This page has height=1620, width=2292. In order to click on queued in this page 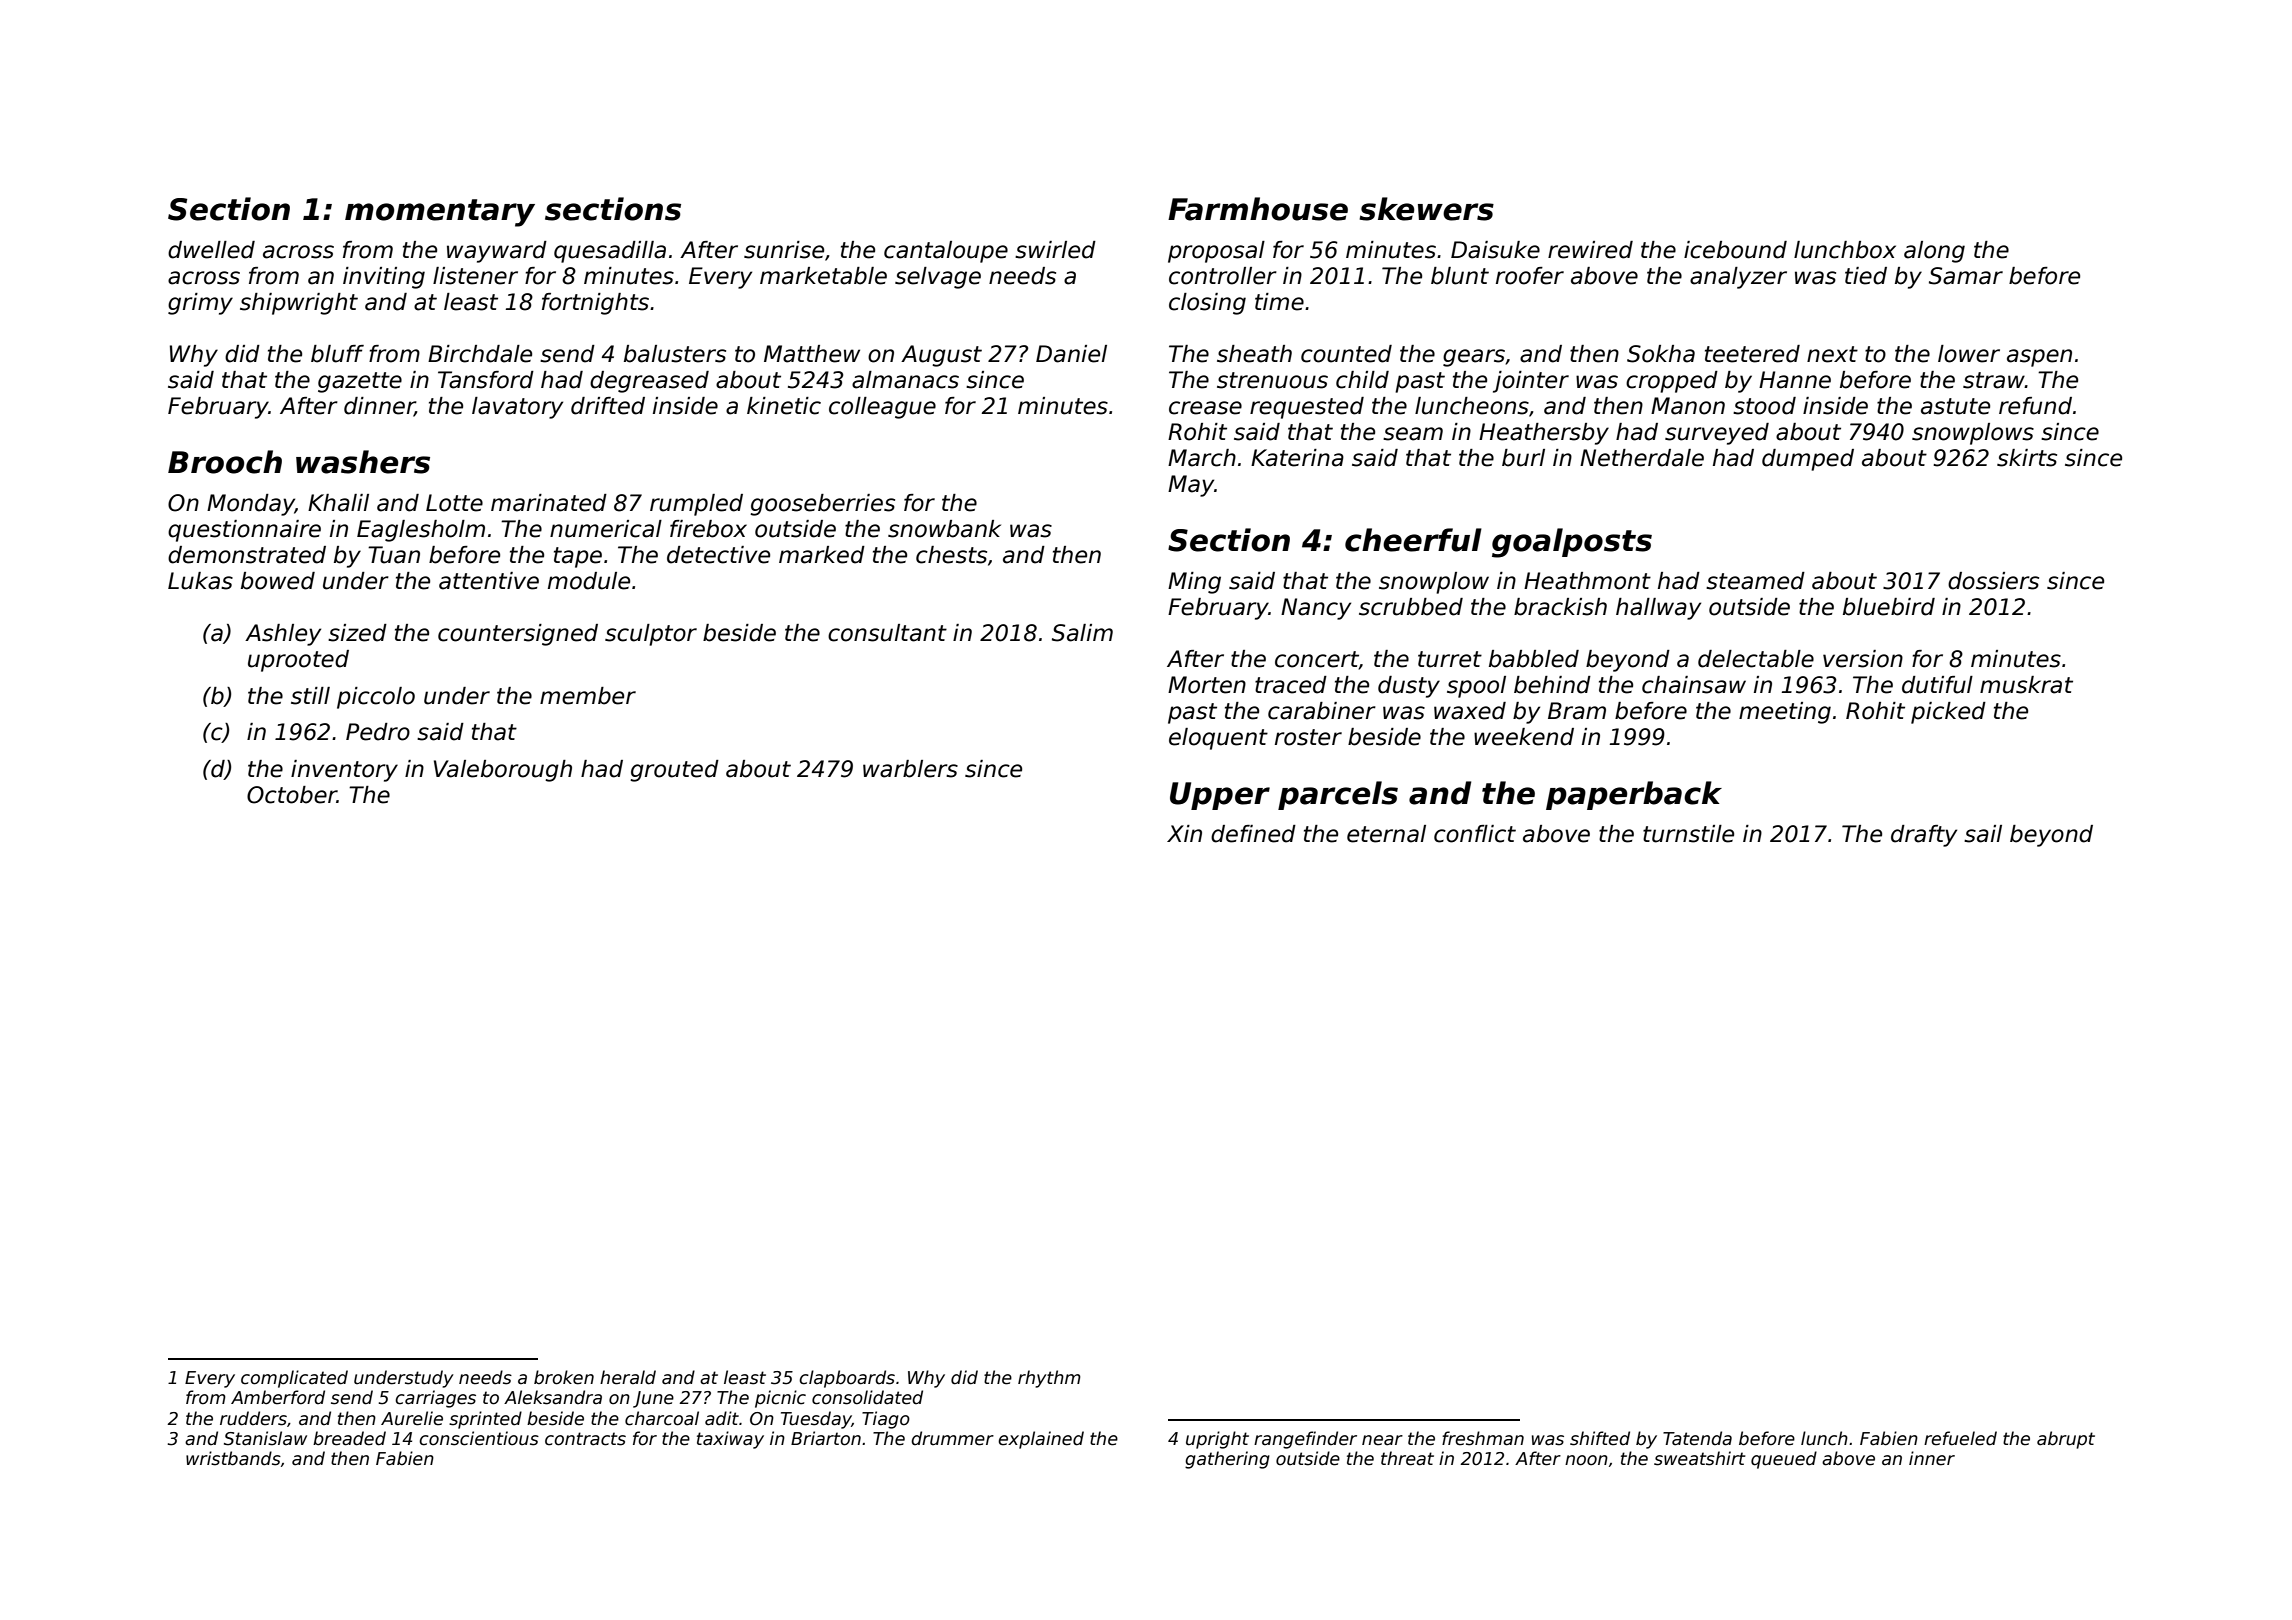, I will do `click(1784, 1460)`.
